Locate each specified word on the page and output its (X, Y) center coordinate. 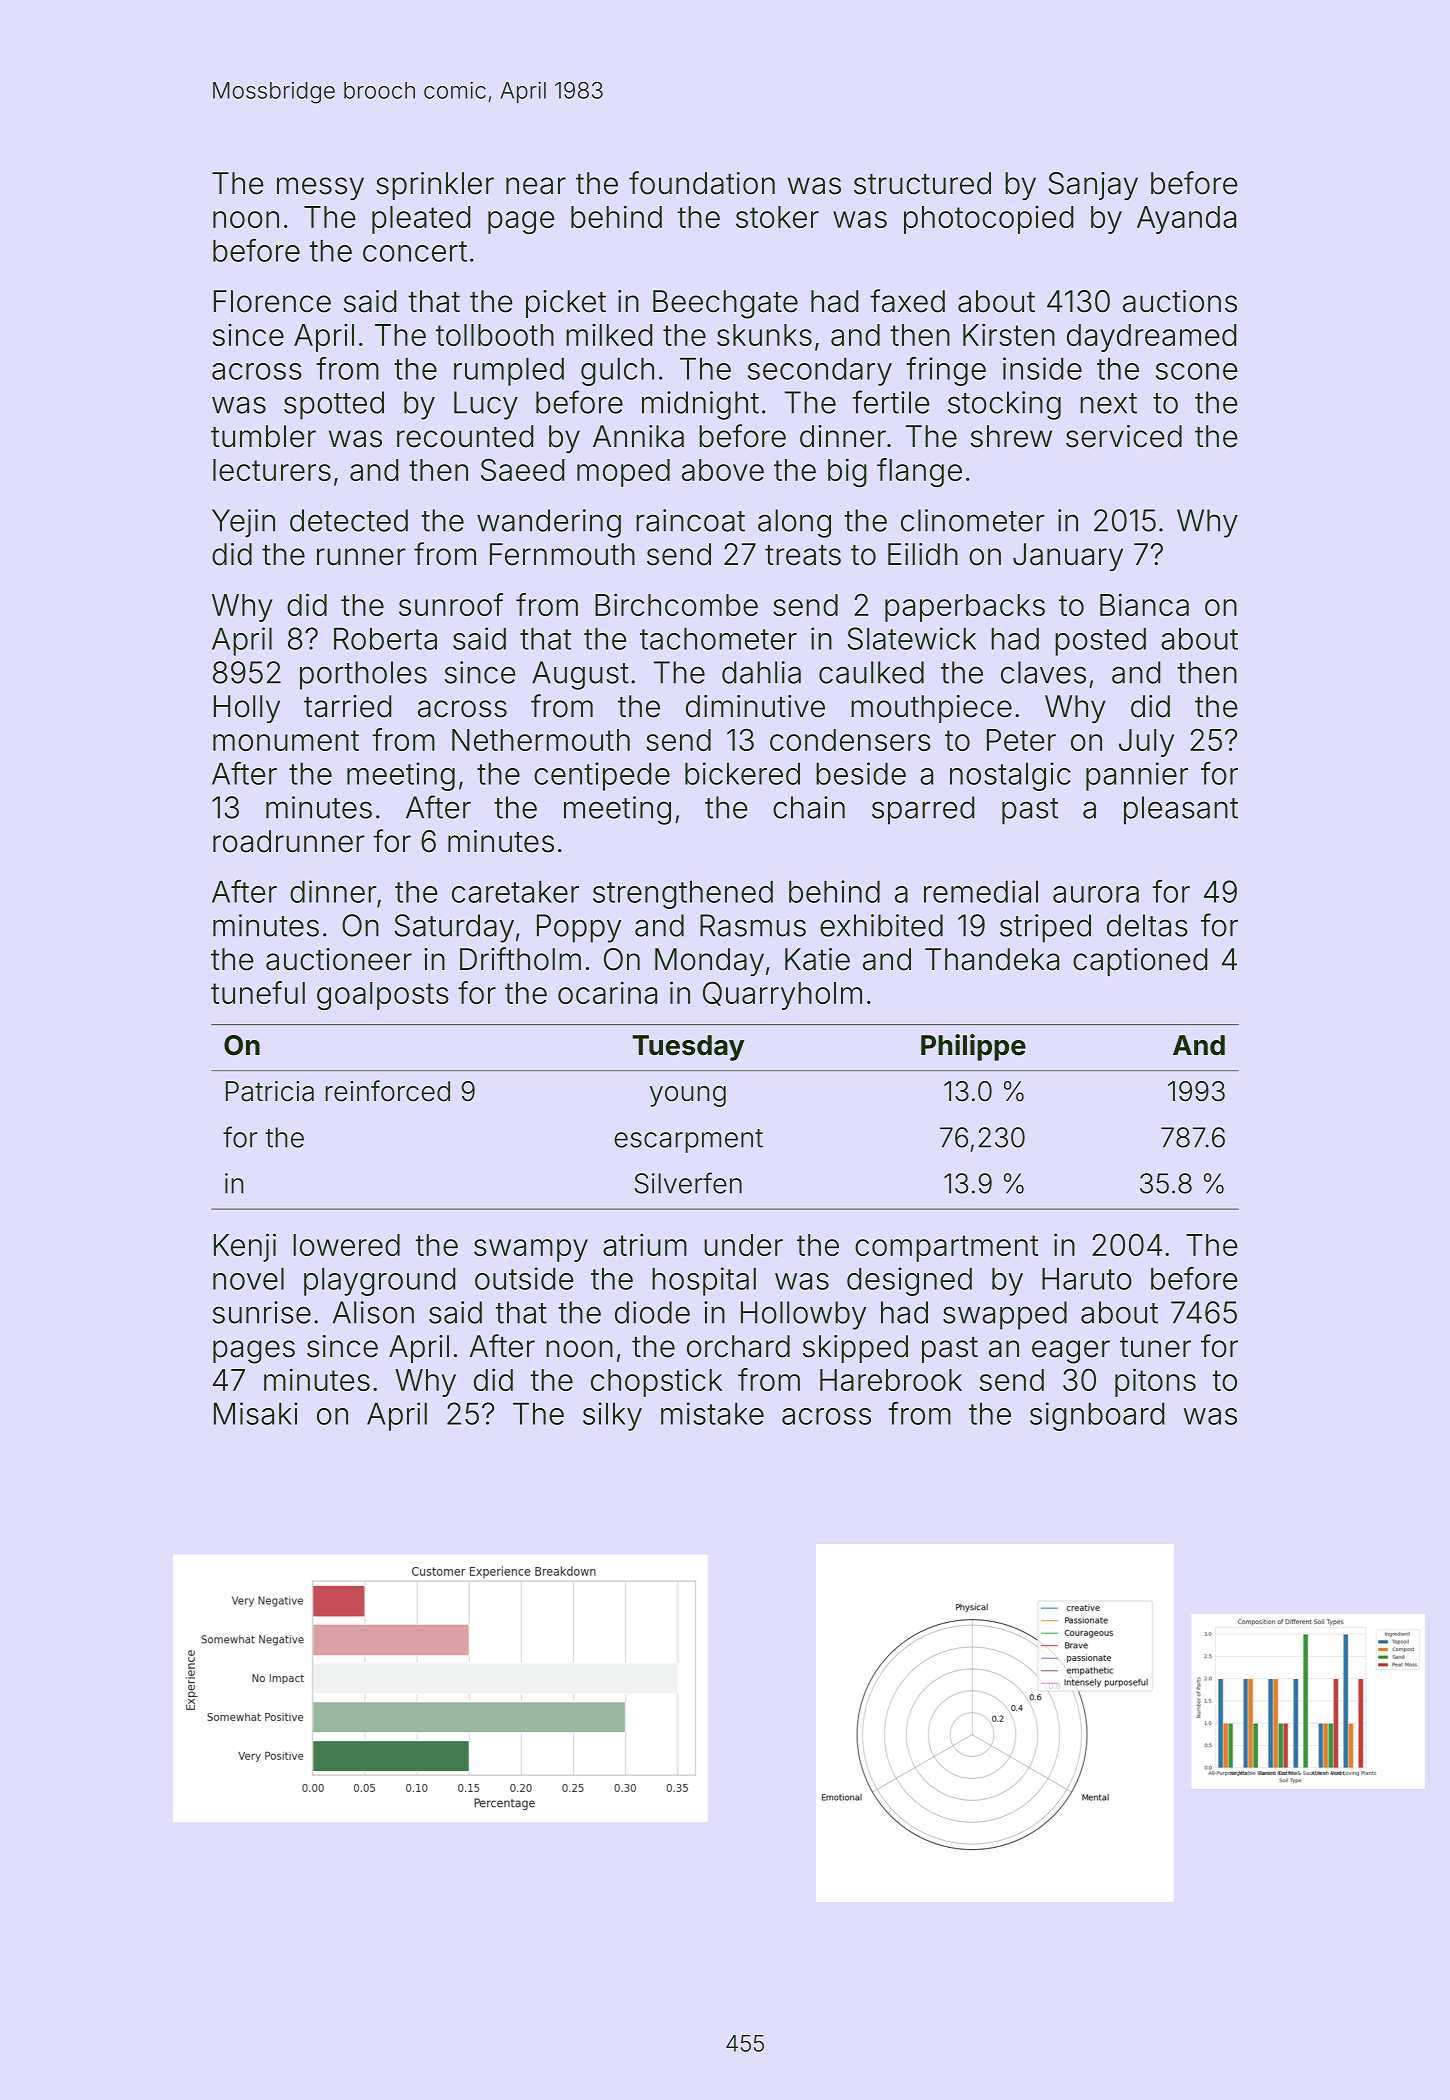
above (723, 470)
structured (922, 183)
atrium (645, 1244)
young (688, 1096)
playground (379, 1282)
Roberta (385, 639)
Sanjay (1093, 186)
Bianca (1144, 604)
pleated (421, 220)
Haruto (1087, 1279)
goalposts (383, 996)
